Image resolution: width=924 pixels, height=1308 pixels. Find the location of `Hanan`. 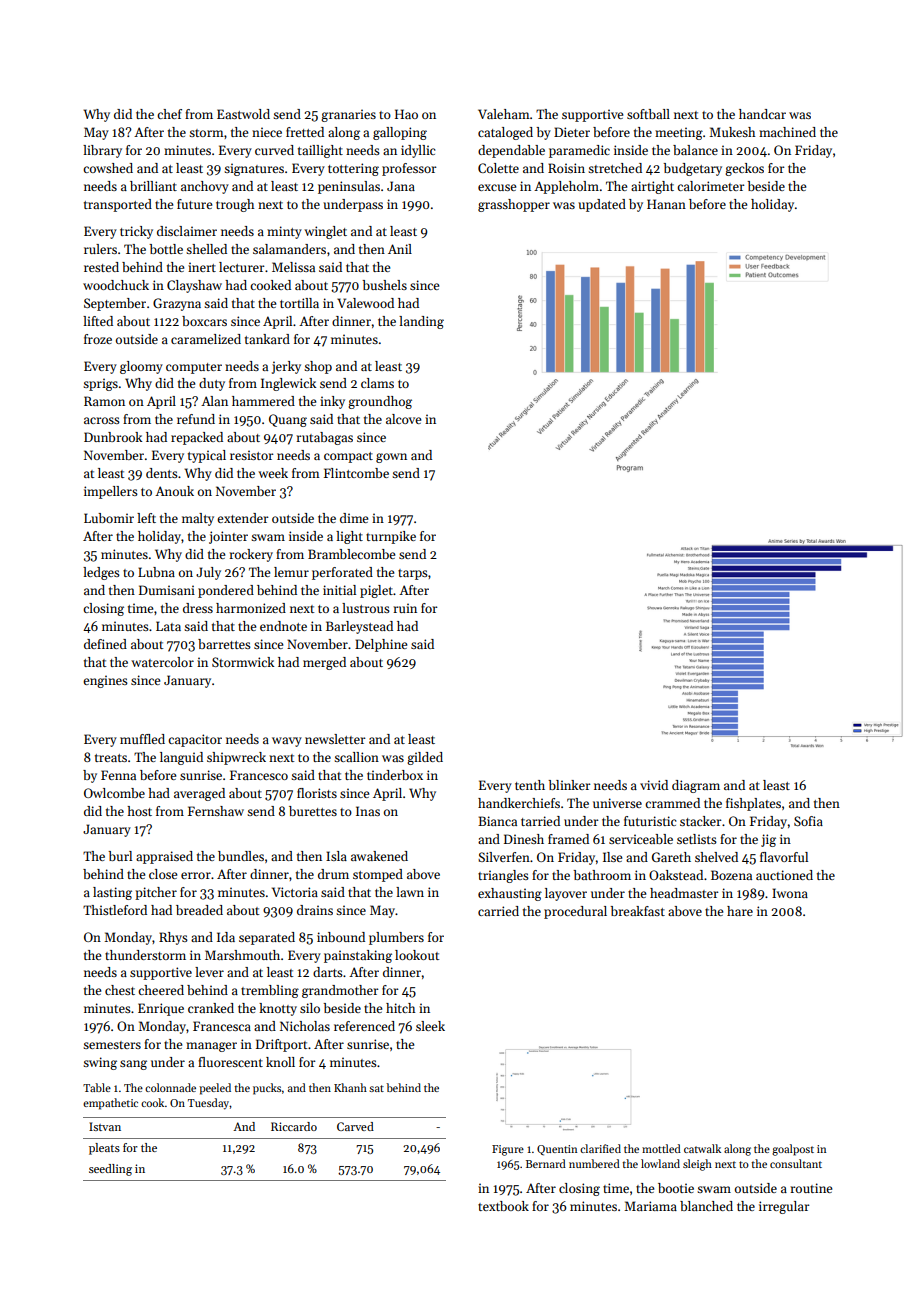

Hanan is located at coordinates (666, 204).
